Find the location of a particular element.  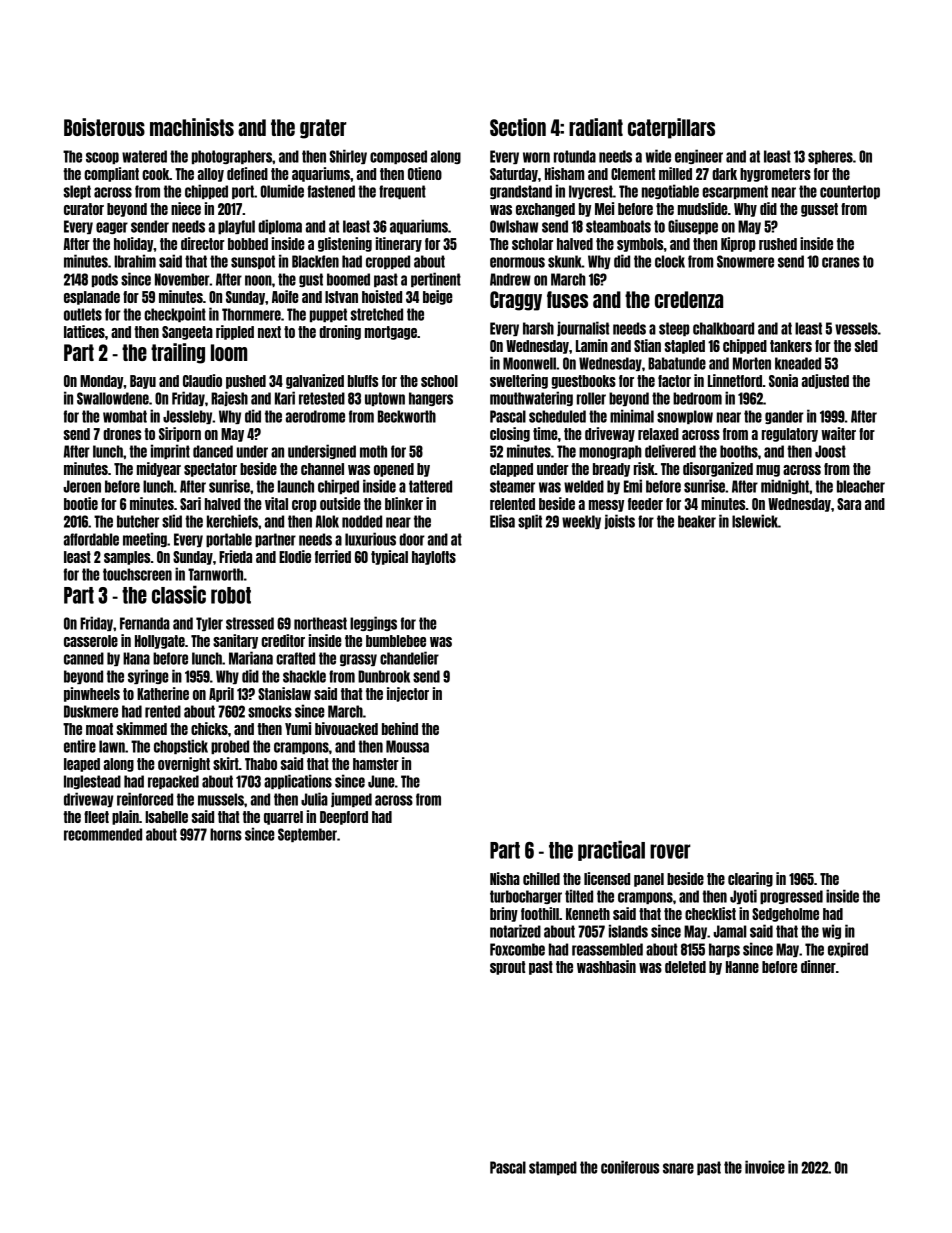

caterpillars is located at coordinates (671, 128).
